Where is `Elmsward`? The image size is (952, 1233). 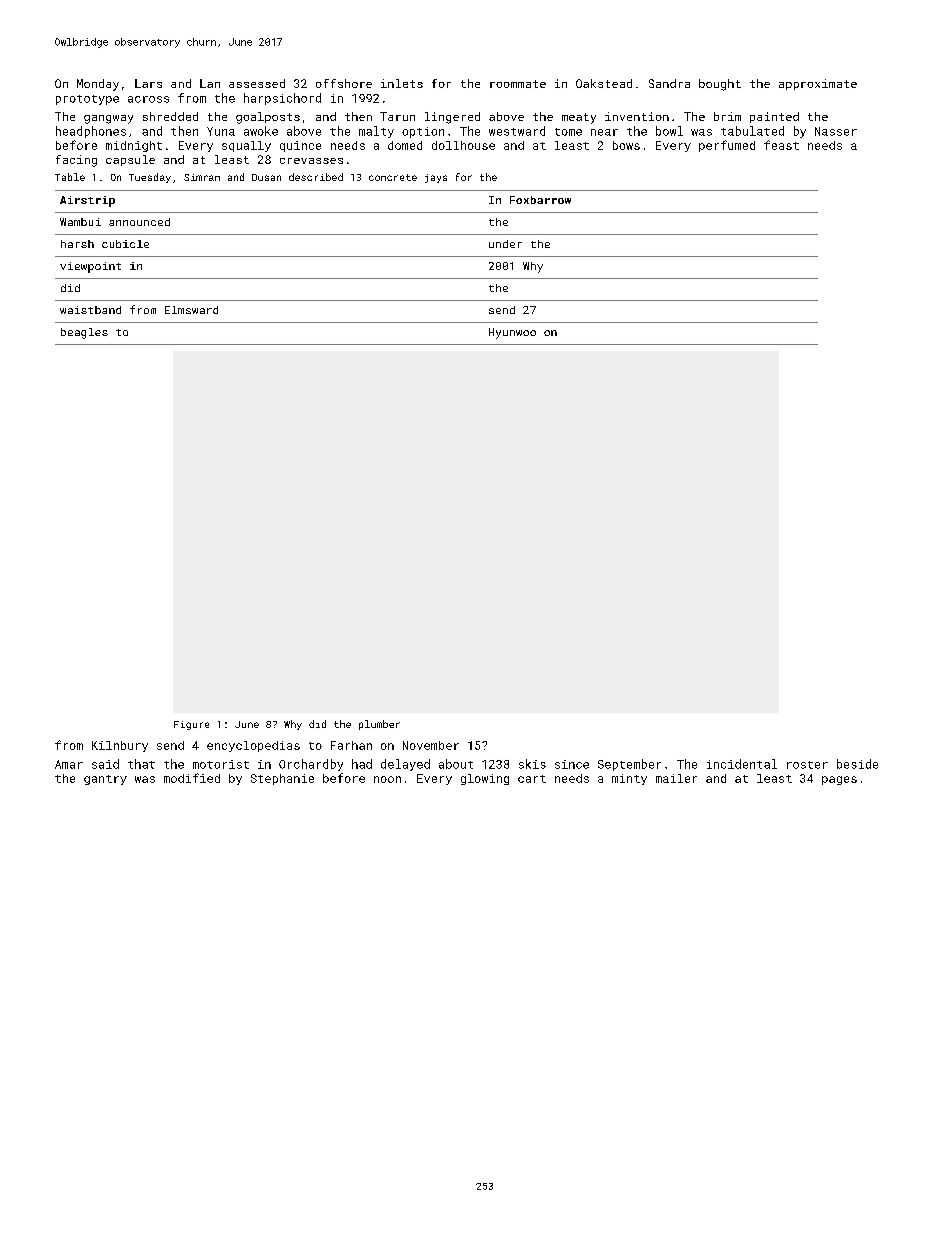
Elmsward is located at coordinates (191, 310).
